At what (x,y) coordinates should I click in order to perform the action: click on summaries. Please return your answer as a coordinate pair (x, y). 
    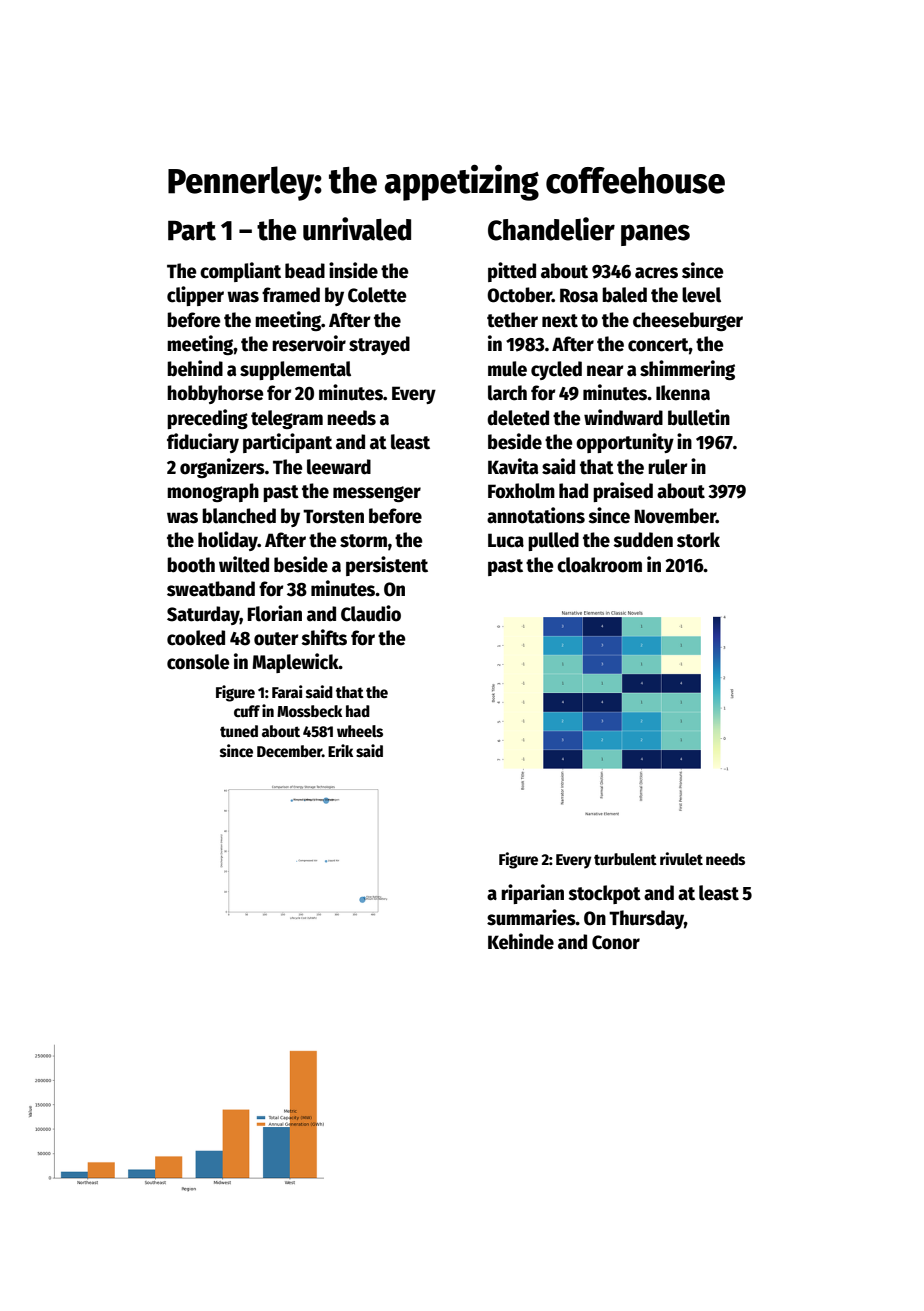
    Looking at the image, I should click on (531, 917).
